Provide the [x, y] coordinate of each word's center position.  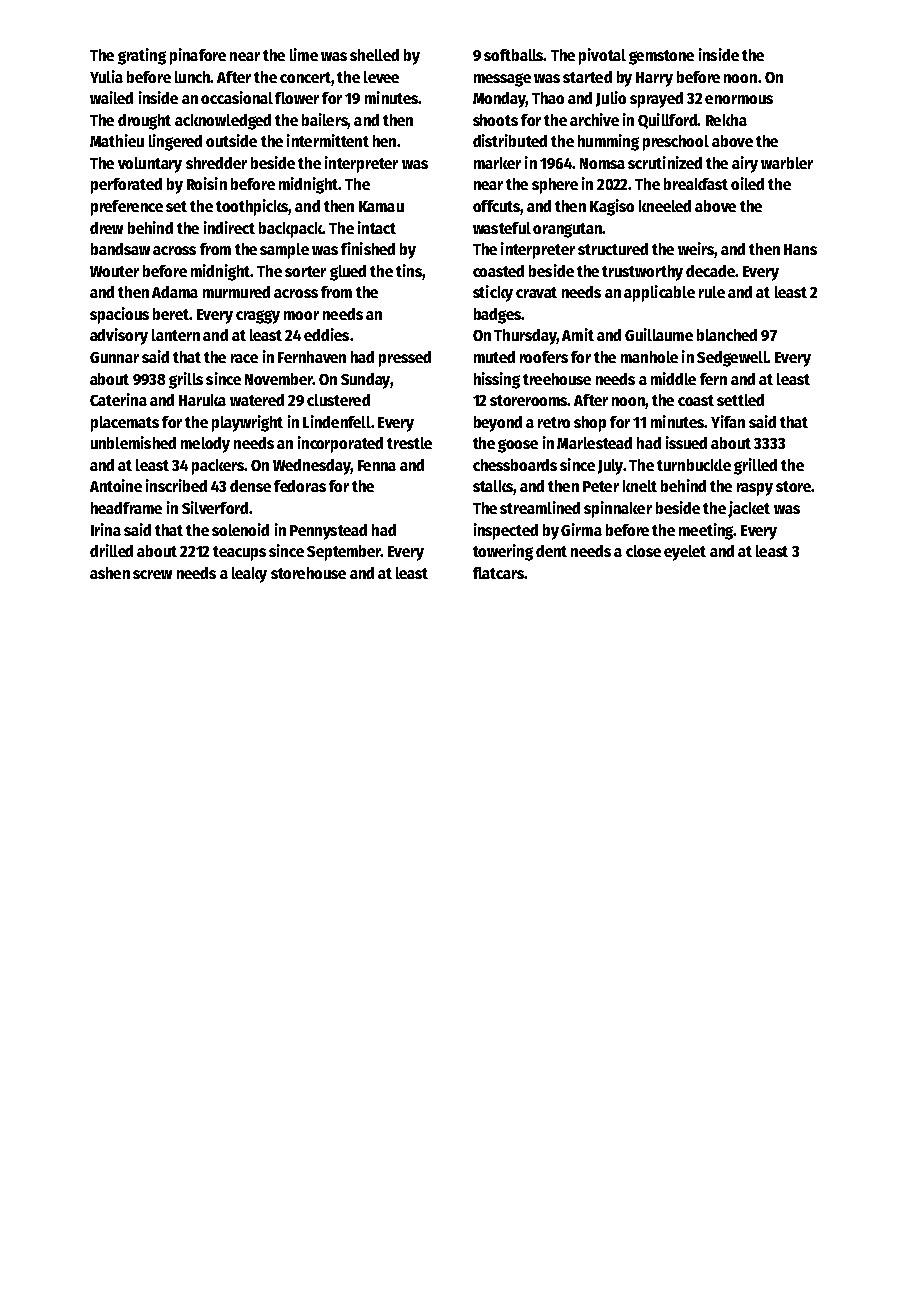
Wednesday [311, 467]
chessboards [515, 465]
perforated [126, 186]
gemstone [661, 57]
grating [142, 56]
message [502, 80]
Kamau [381, 206]
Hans [800, 249]
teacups [239, 553]
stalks [493, 486]
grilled [755, 466]
